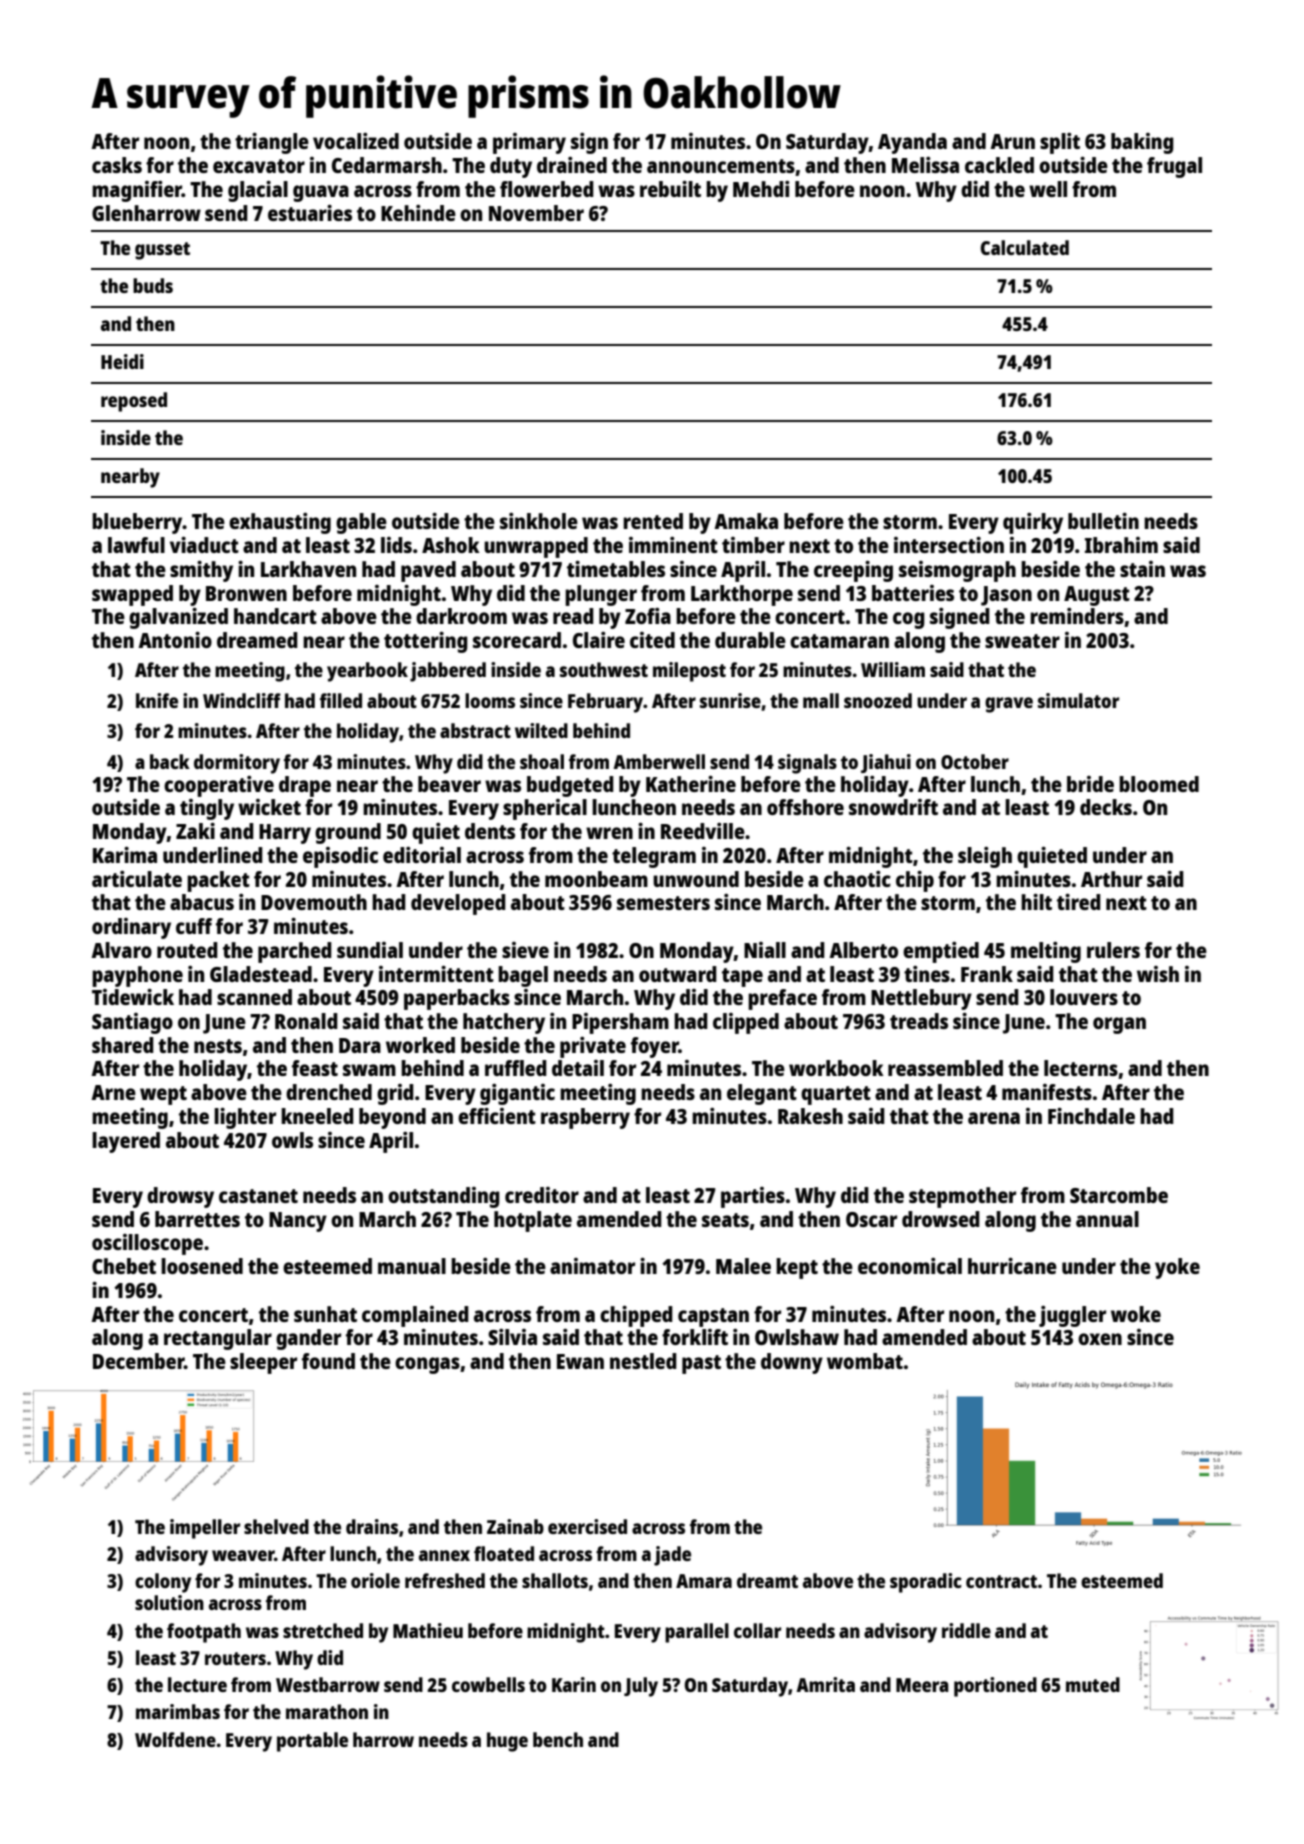 Image resolution: width=1304 pixels, height=1844 pixels. Describe the element at coordinates (750, 640) in the screenshot. I see `durable` at that location.
